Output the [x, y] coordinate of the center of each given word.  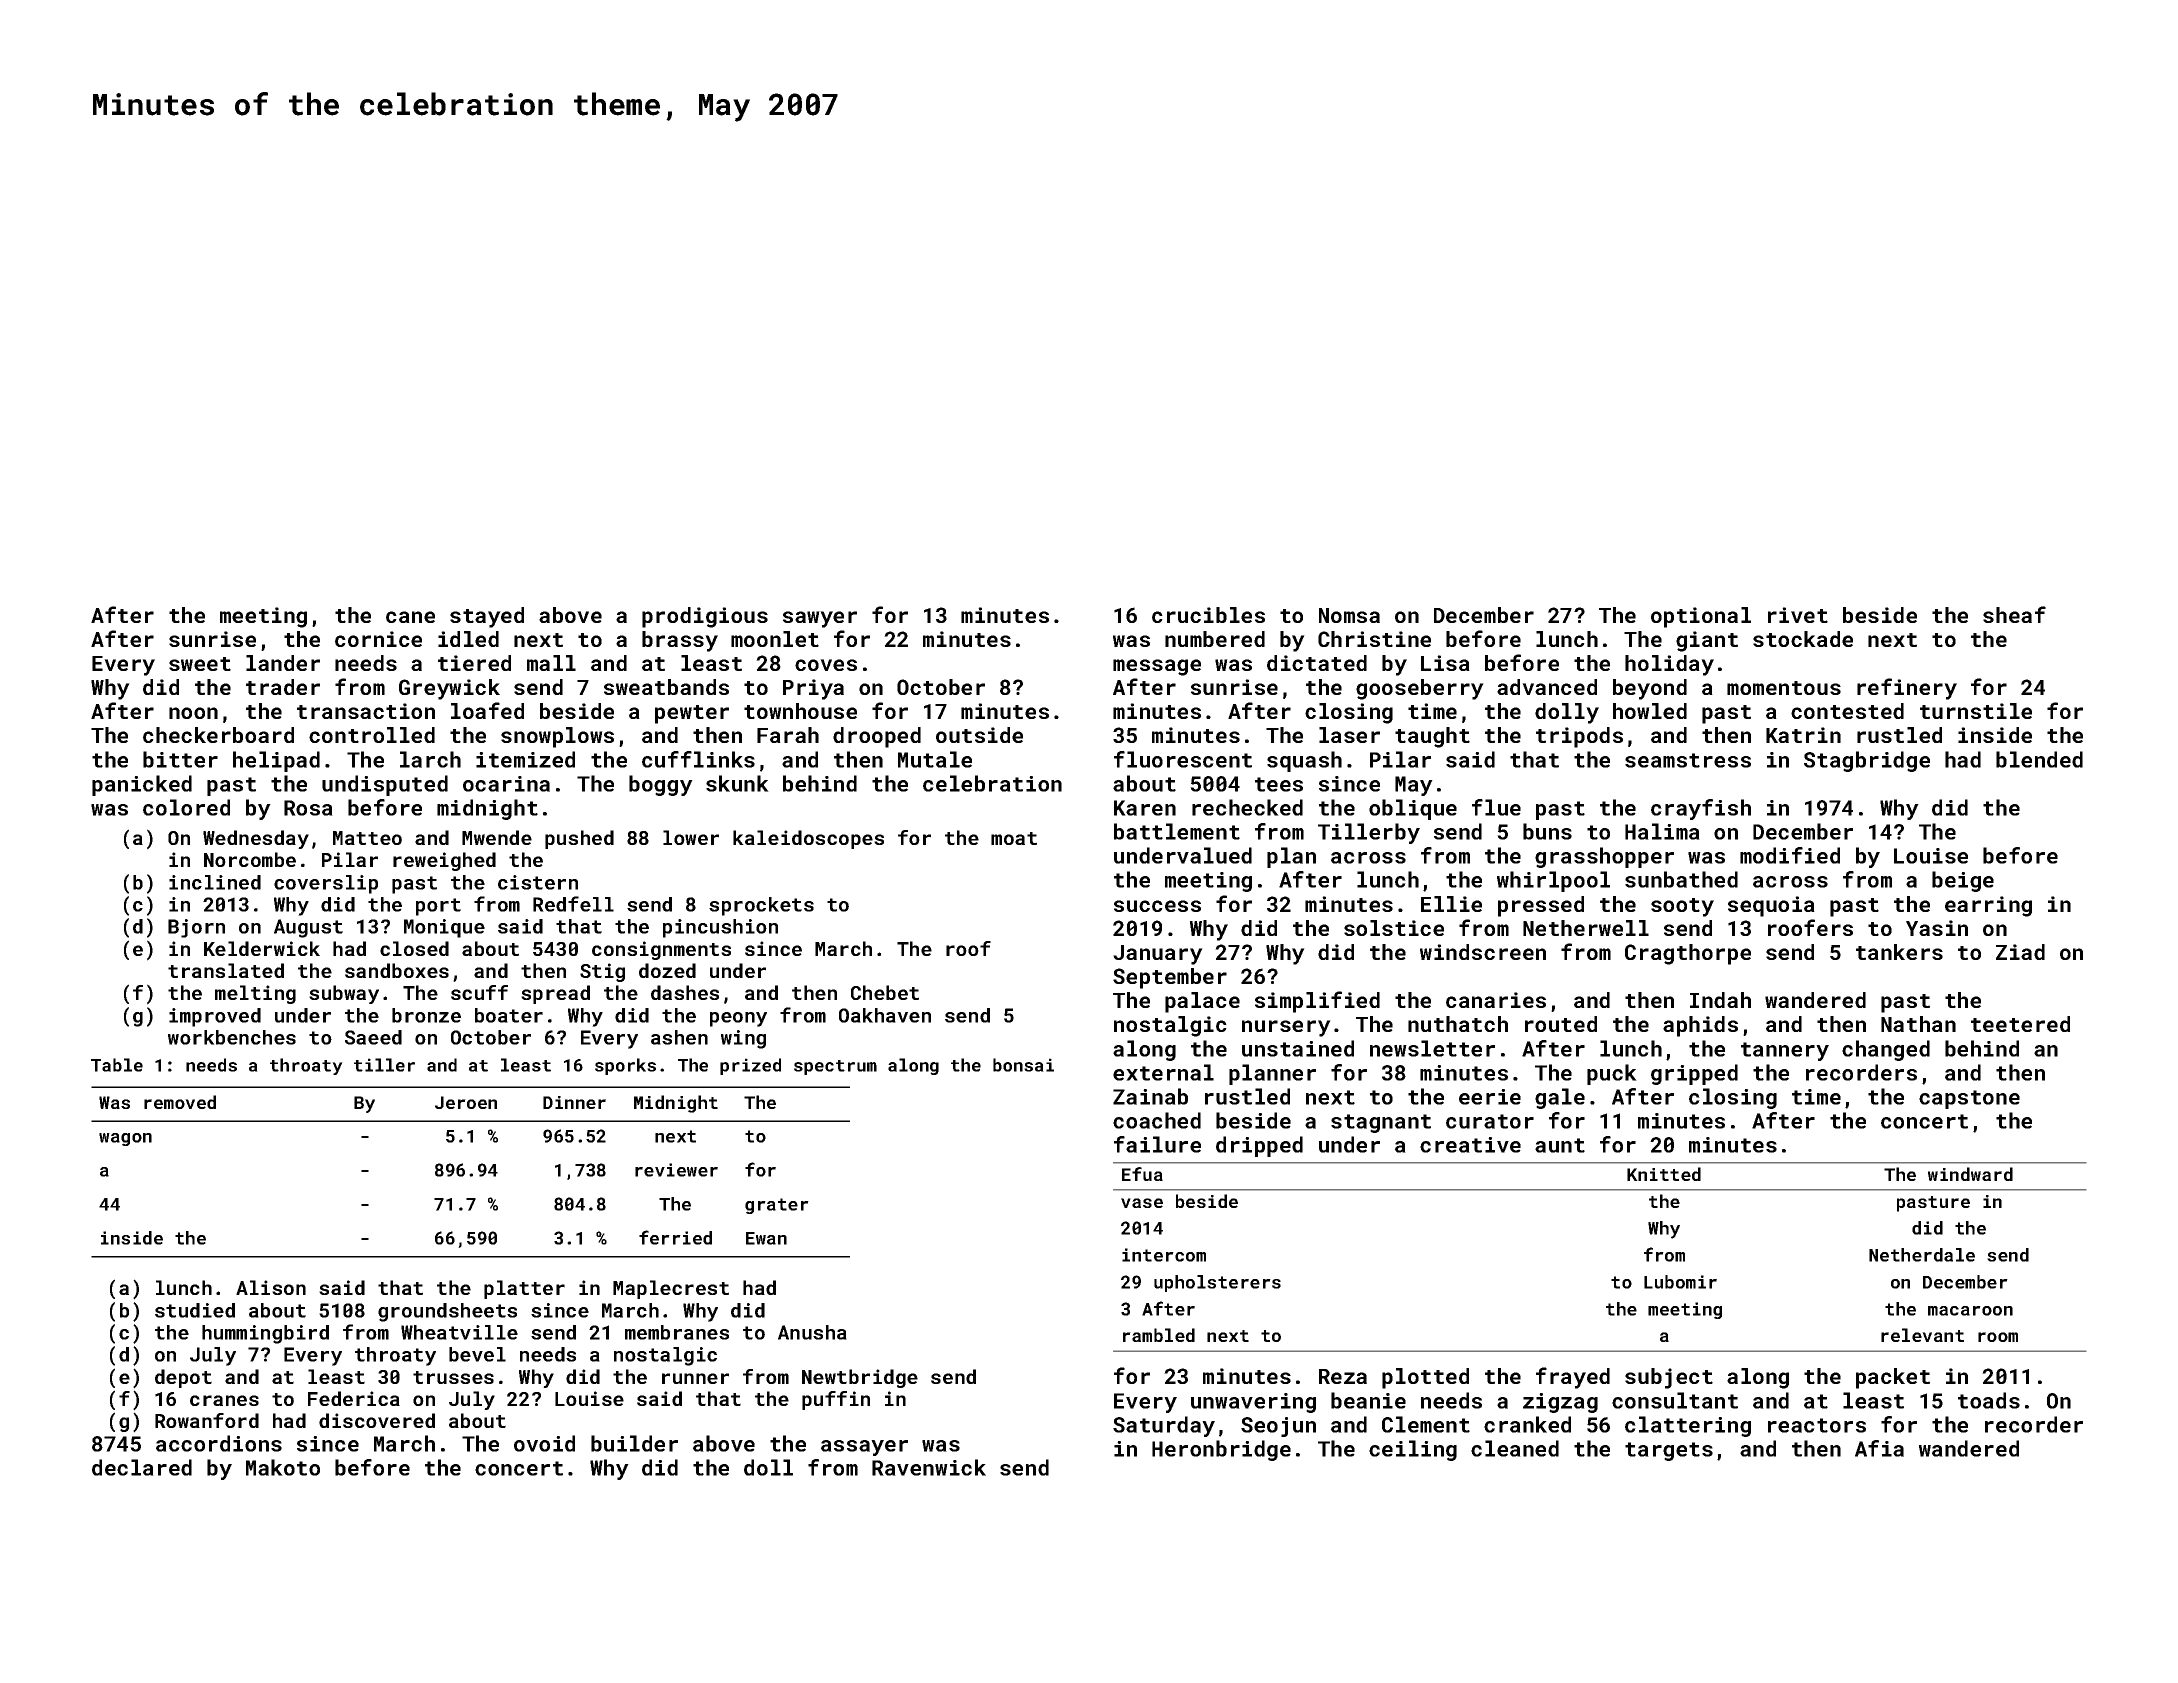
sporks [625, 1066]
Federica [354, 1398]
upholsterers [1217, 1283]
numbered [1215, 639]
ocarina [506, 784]
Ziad [2020, 952]
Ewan [766, 1238]
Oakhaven [885, 1015]
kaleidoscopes [808, 839]
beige [1963, 881]
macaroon [1970, 1311]
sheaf [2014, 614]
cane [410, 617]
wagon [125, 1139]
